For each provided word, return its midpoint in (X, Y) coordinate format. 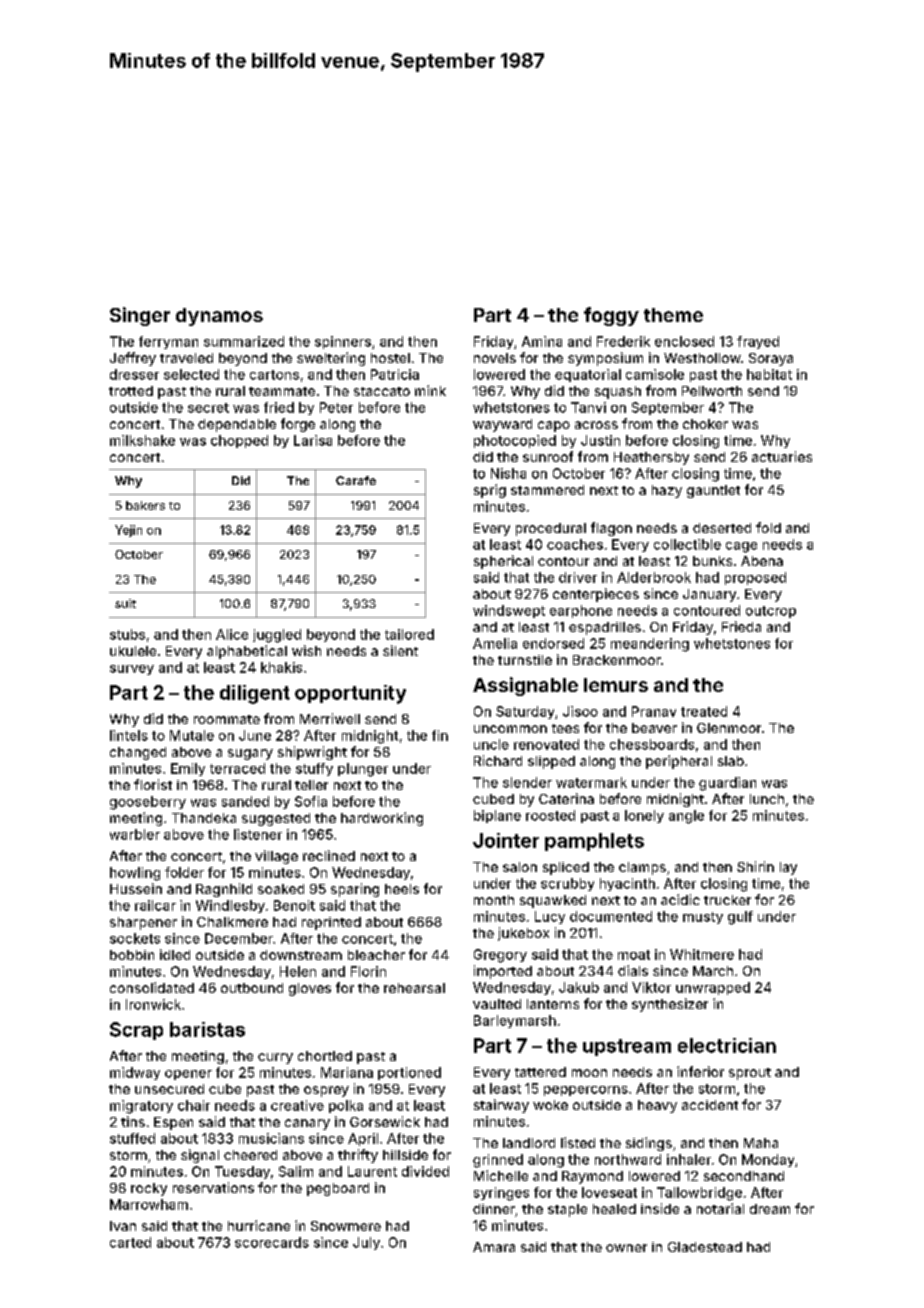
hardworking (382, 819)
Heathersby (651, 458)
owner (626, 1248)
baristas (207, 1029)
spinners (343, 342)
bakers (145, 505)
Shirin (755, 866)
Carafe (356, 480)
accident (710, 1105)
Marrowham (149, 1204)
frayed (758, 342)
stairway (501, 1106)
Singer (140, 316)
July (366, 1243)
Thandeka (204, 818)
